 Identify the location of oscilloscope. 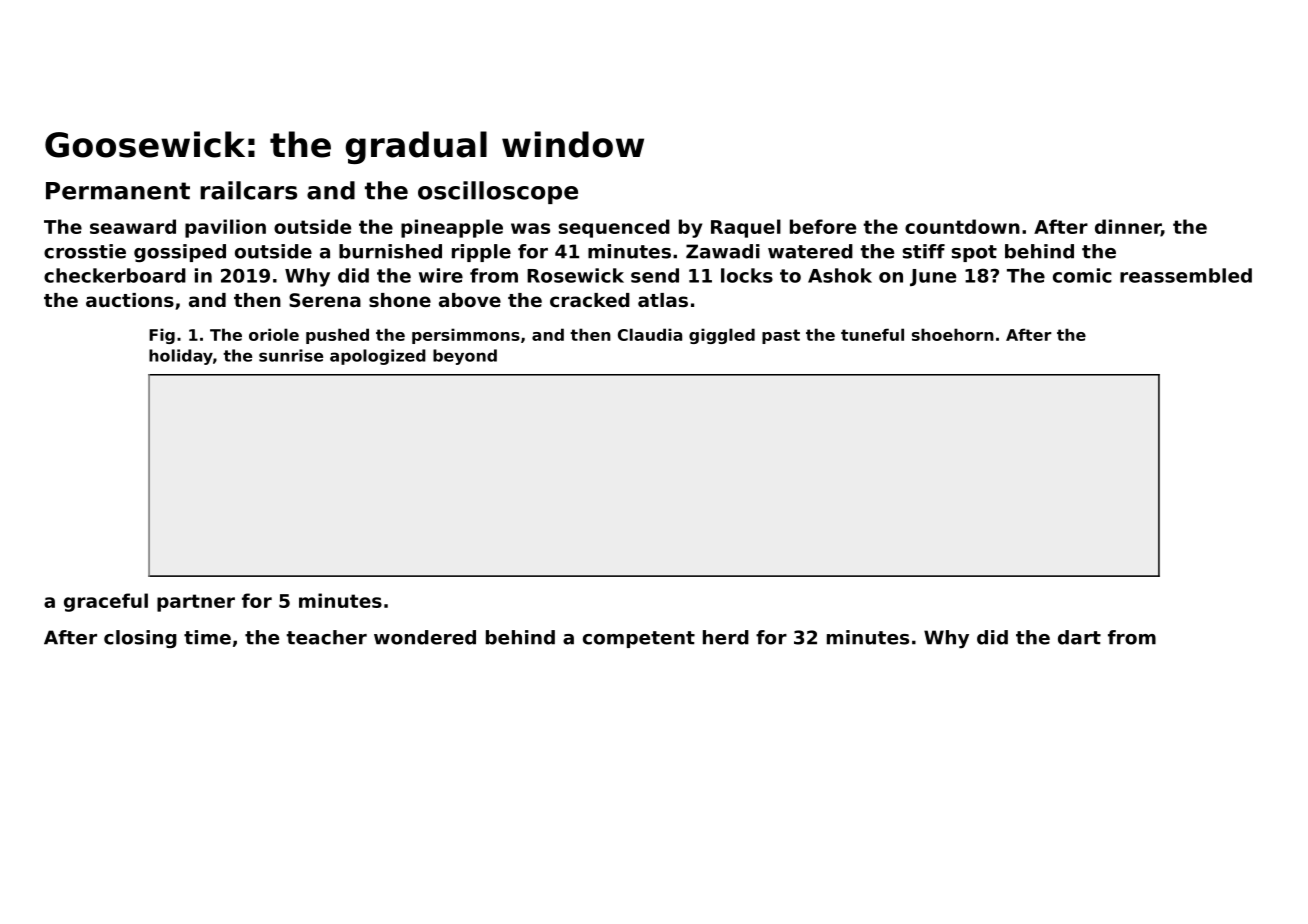
(498, 192).
